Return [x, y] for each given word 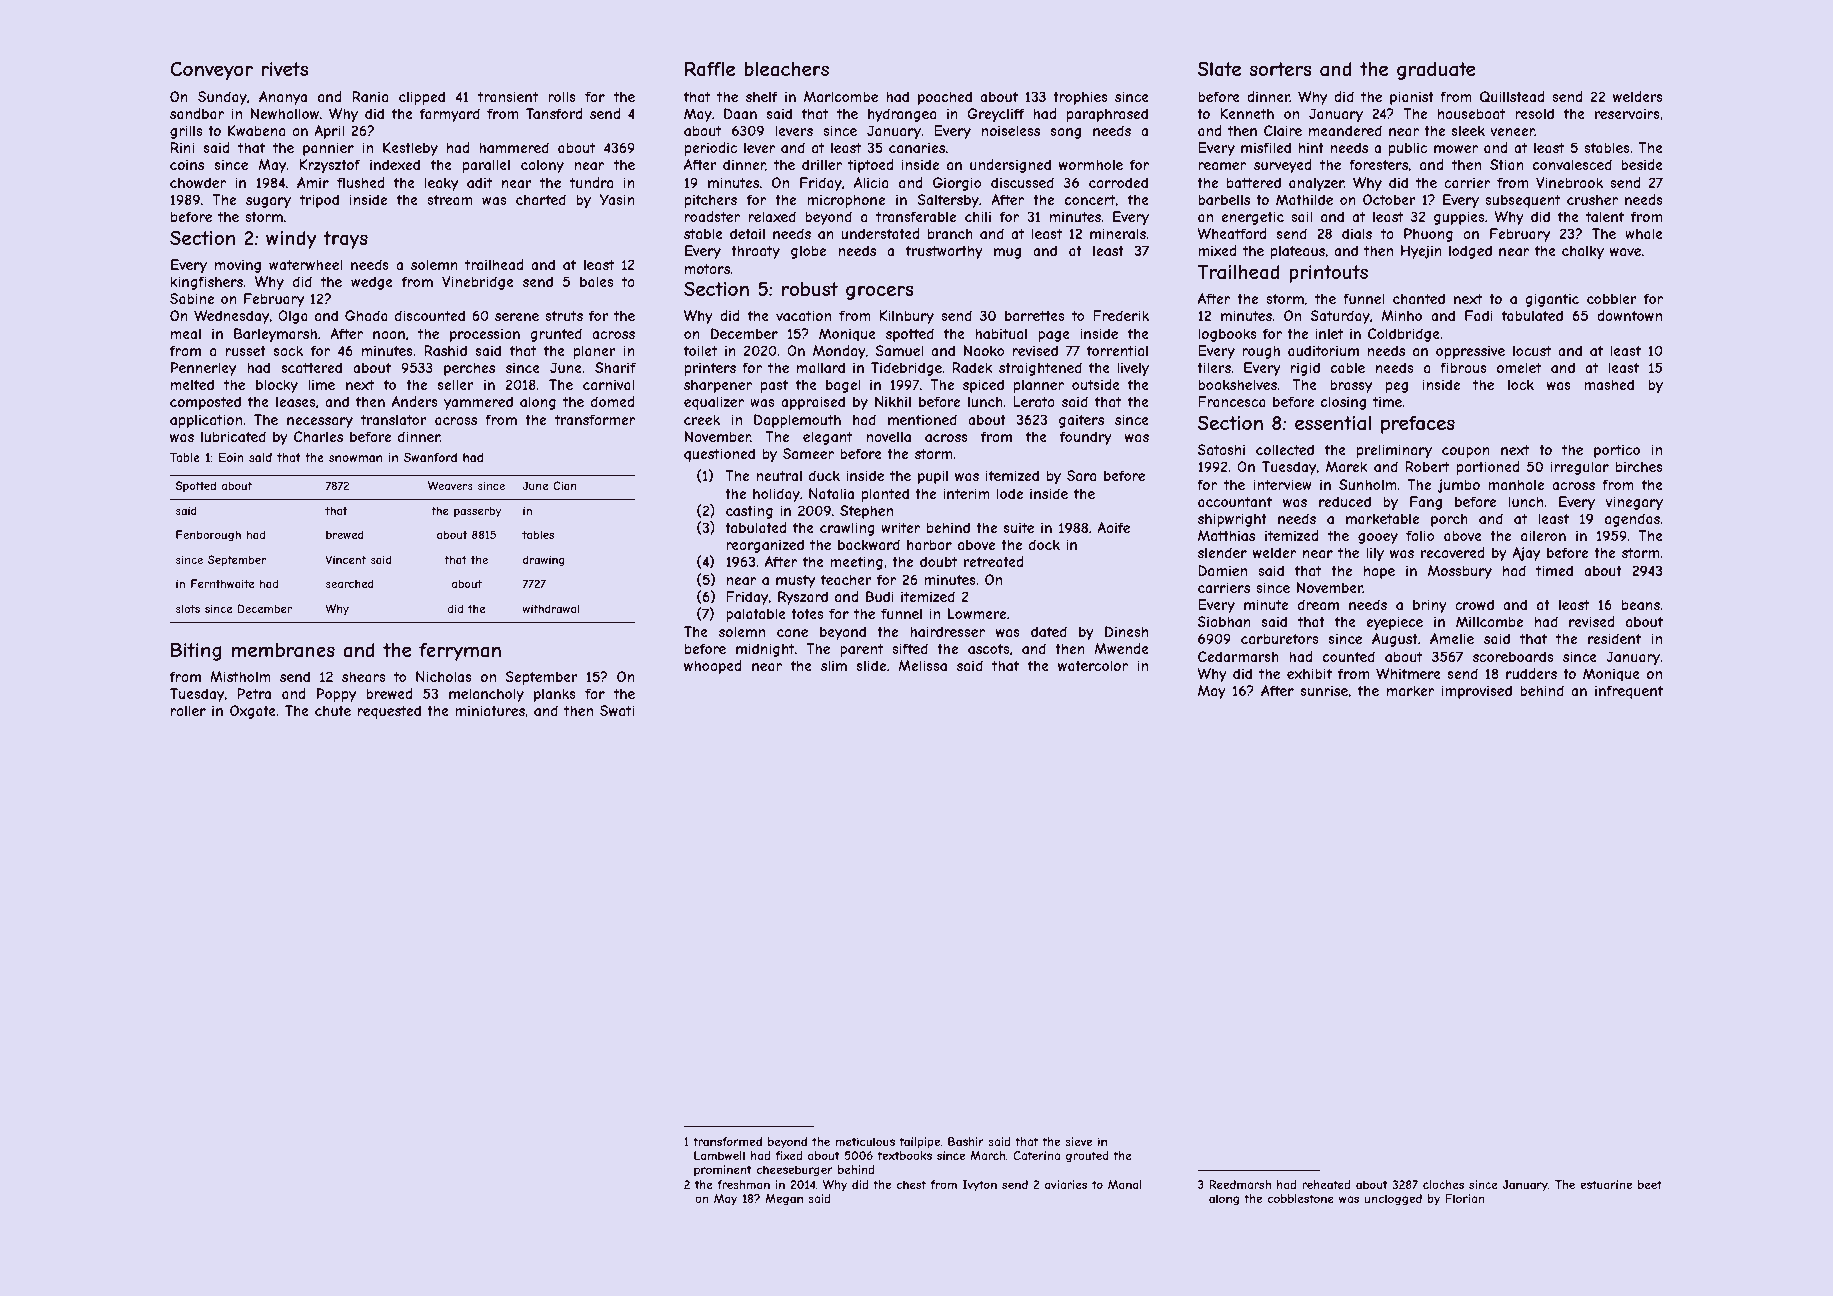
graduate [1436, 71]
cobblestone [1301, 1198]
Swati [617, 710]
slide [871, 665]
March [987, 1155]
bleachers [786, 69]
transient [508, 96]
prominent [722, 1170]
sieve [1078, 1141]
